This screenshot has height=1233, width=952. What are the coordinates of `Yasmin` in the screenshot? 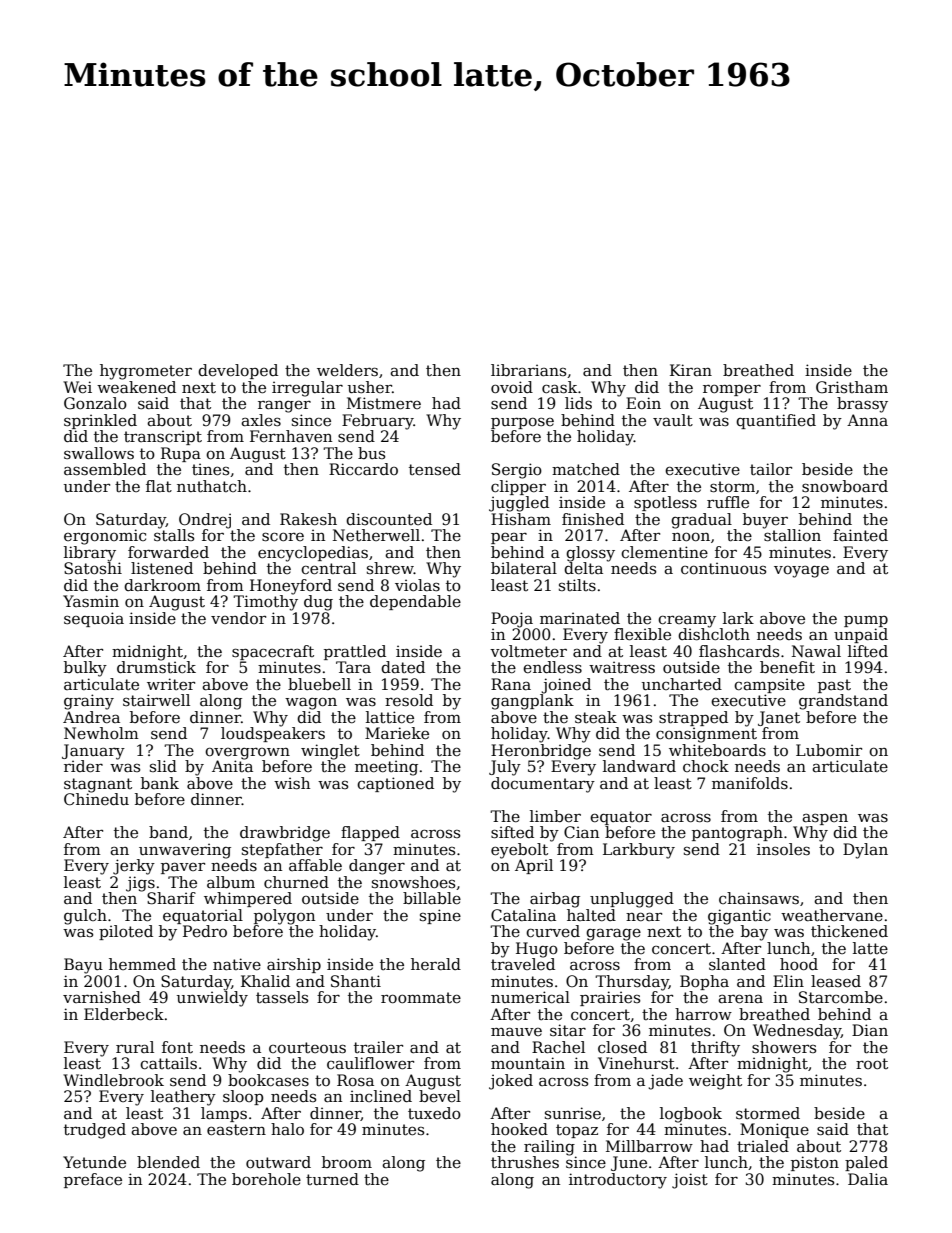 It's located at (91, 601).
